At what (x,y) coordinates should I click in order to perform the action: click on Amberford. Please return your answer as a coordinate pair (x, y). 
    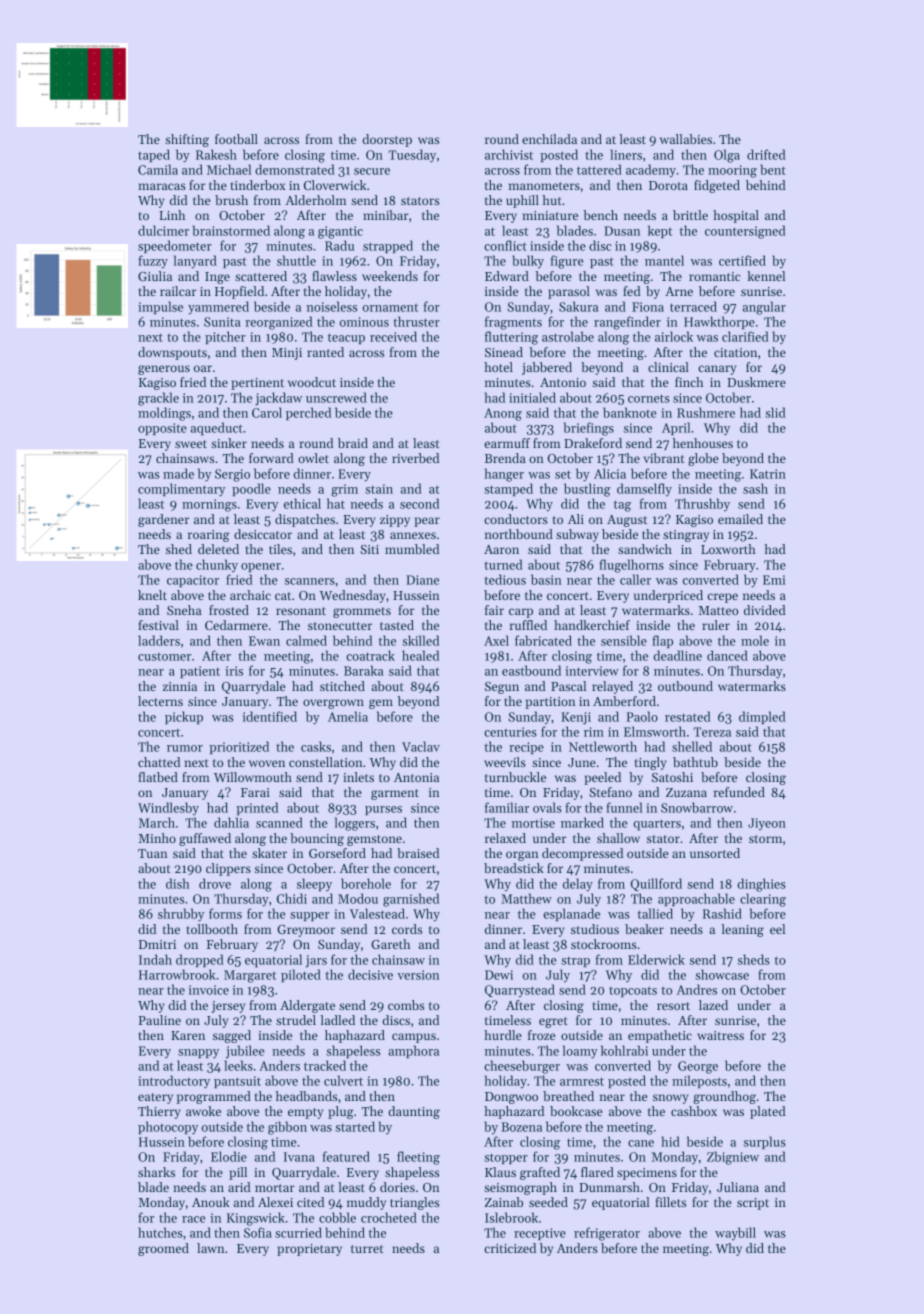
    Looking at the image, I should click on (624, 701).
